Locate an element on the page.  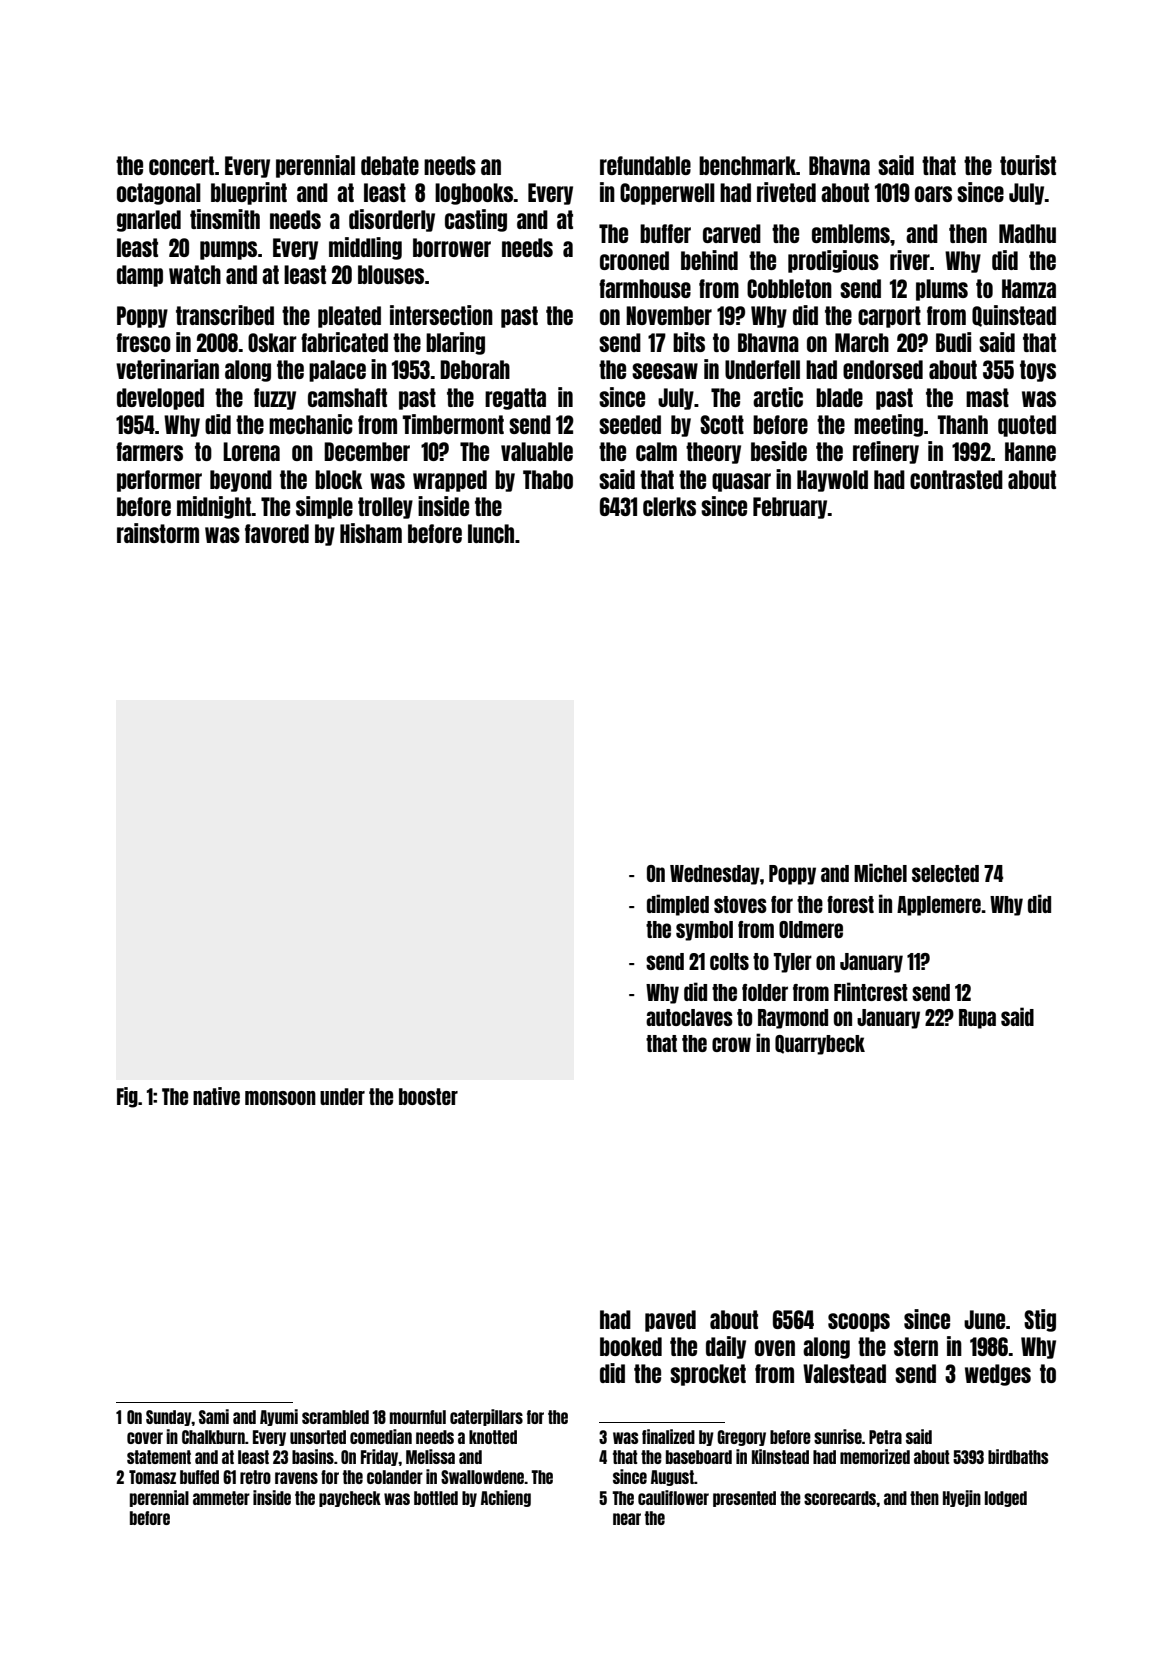
bottled is located at coordinates (436, 1498).
